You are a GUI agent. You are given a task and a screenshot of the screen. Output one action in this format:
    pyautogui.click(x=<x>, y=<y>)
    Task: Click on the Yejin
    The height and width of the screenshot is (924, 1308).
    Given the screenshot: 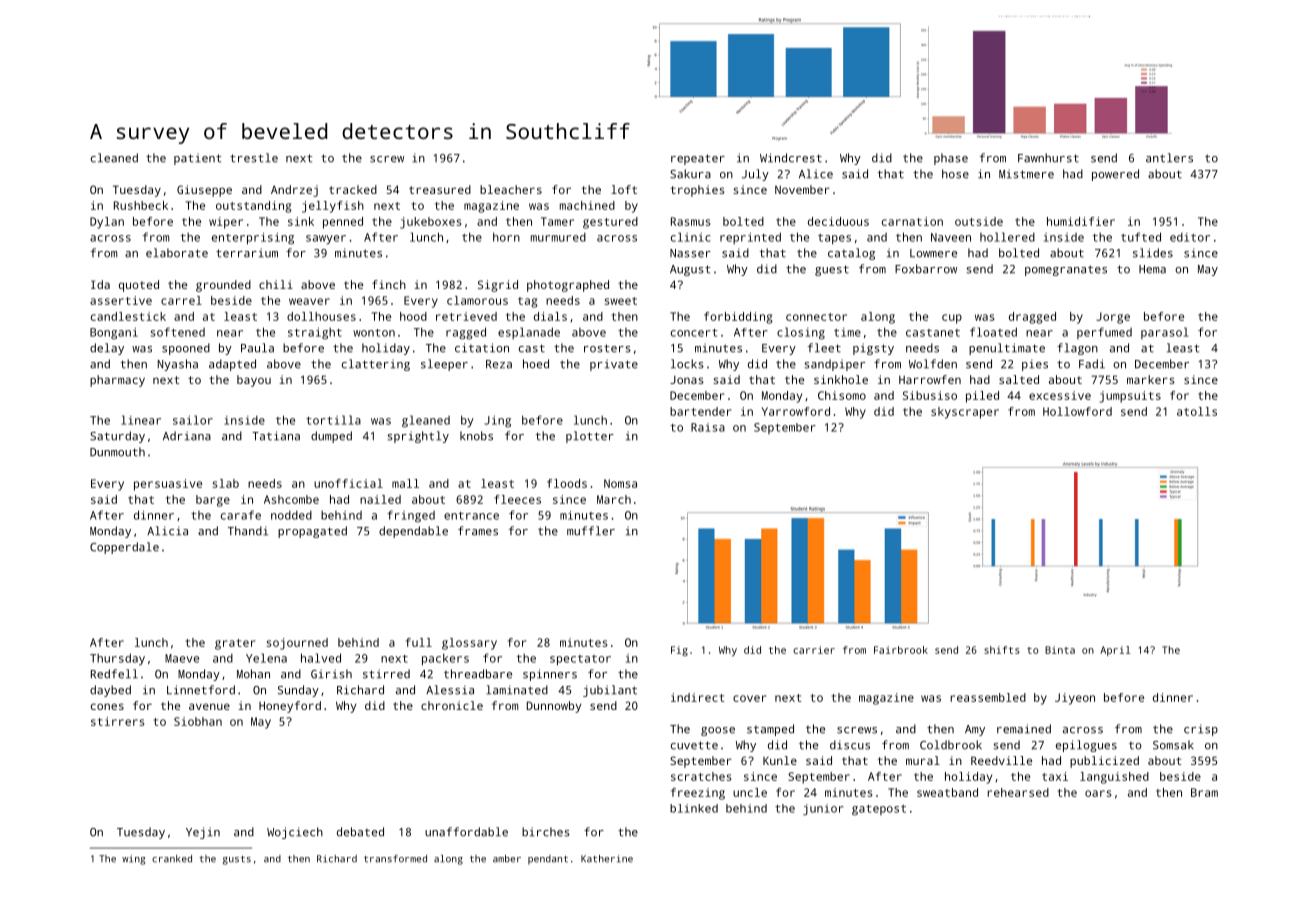 What is the action you would take?
    pyautogui.click(x=203, y=833)
